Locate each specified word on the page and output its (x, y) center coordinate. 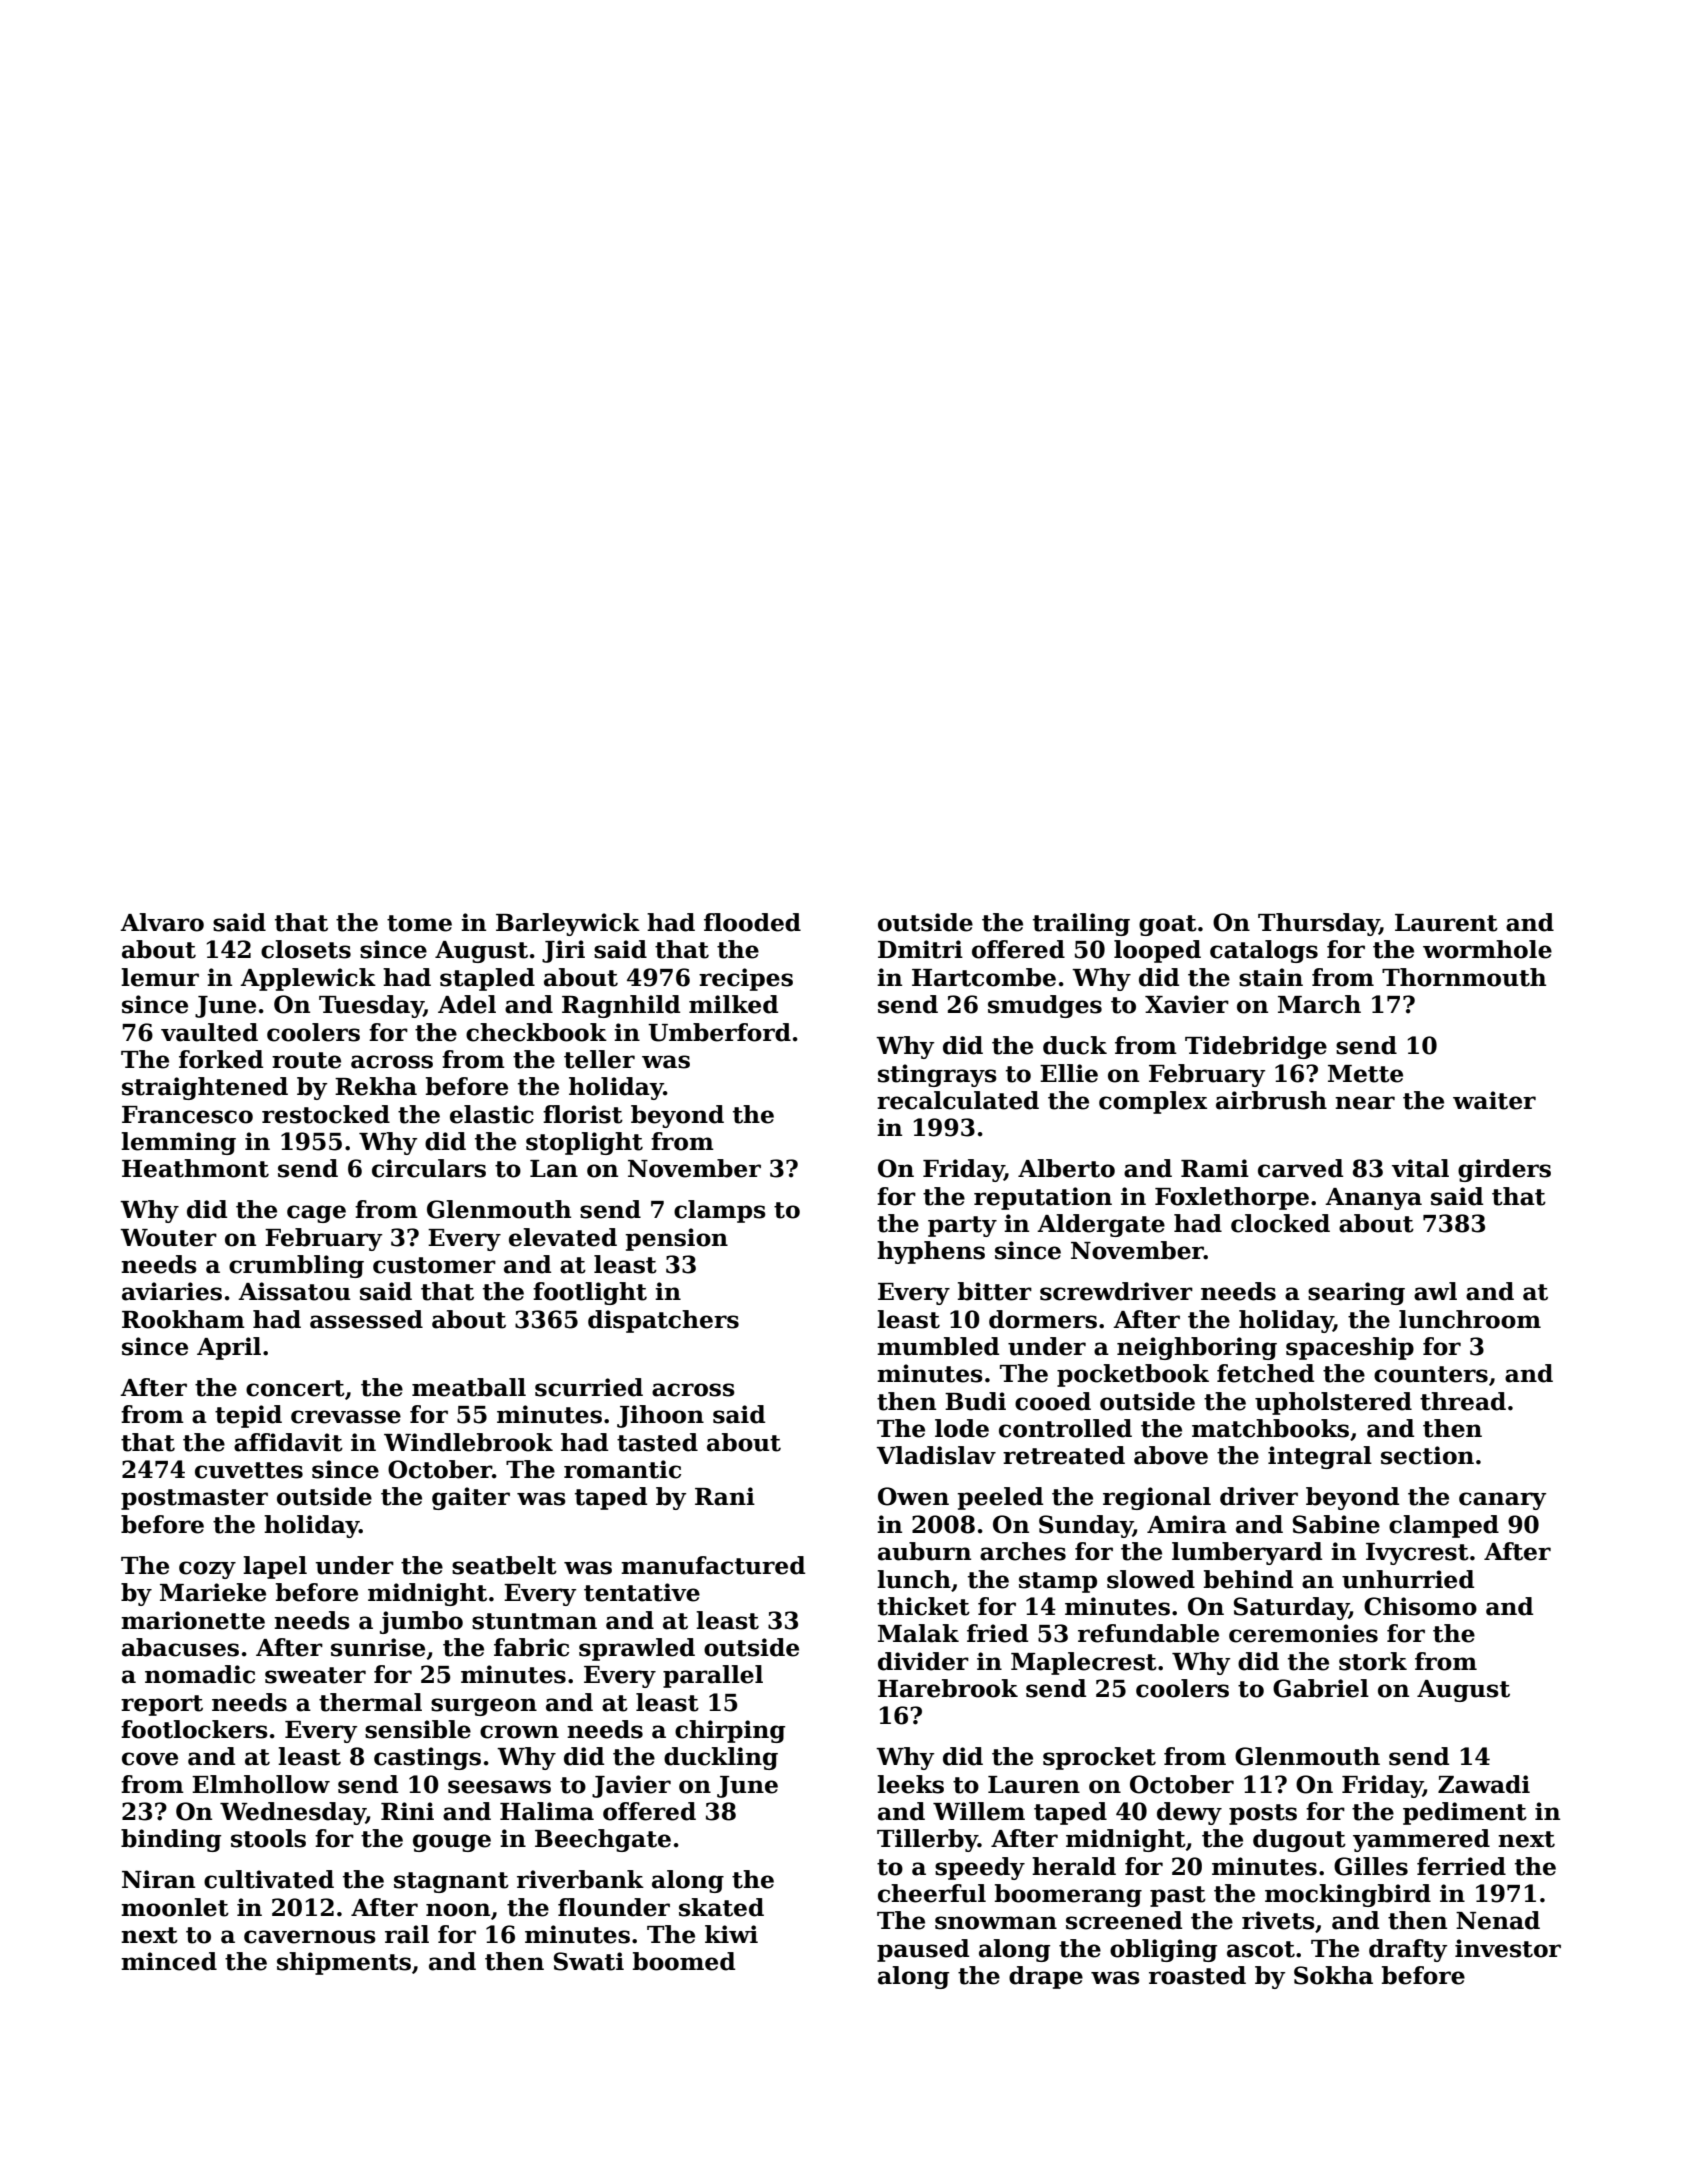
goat (1168, 925)
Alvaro (162, 922)
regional (1157, 1498)
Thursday (1319, 924)
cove (150, 1759)
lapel (275, 1567)
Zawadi (1484, 1784)
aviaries (172, 1291)
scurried (589, 1387)
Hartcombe (984, 977)
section (1427, 1455)
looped (1157, 951)
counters (1431, 1374)
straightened (205, 1088)
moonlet (175, 1907)
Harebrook (948, 1688)
